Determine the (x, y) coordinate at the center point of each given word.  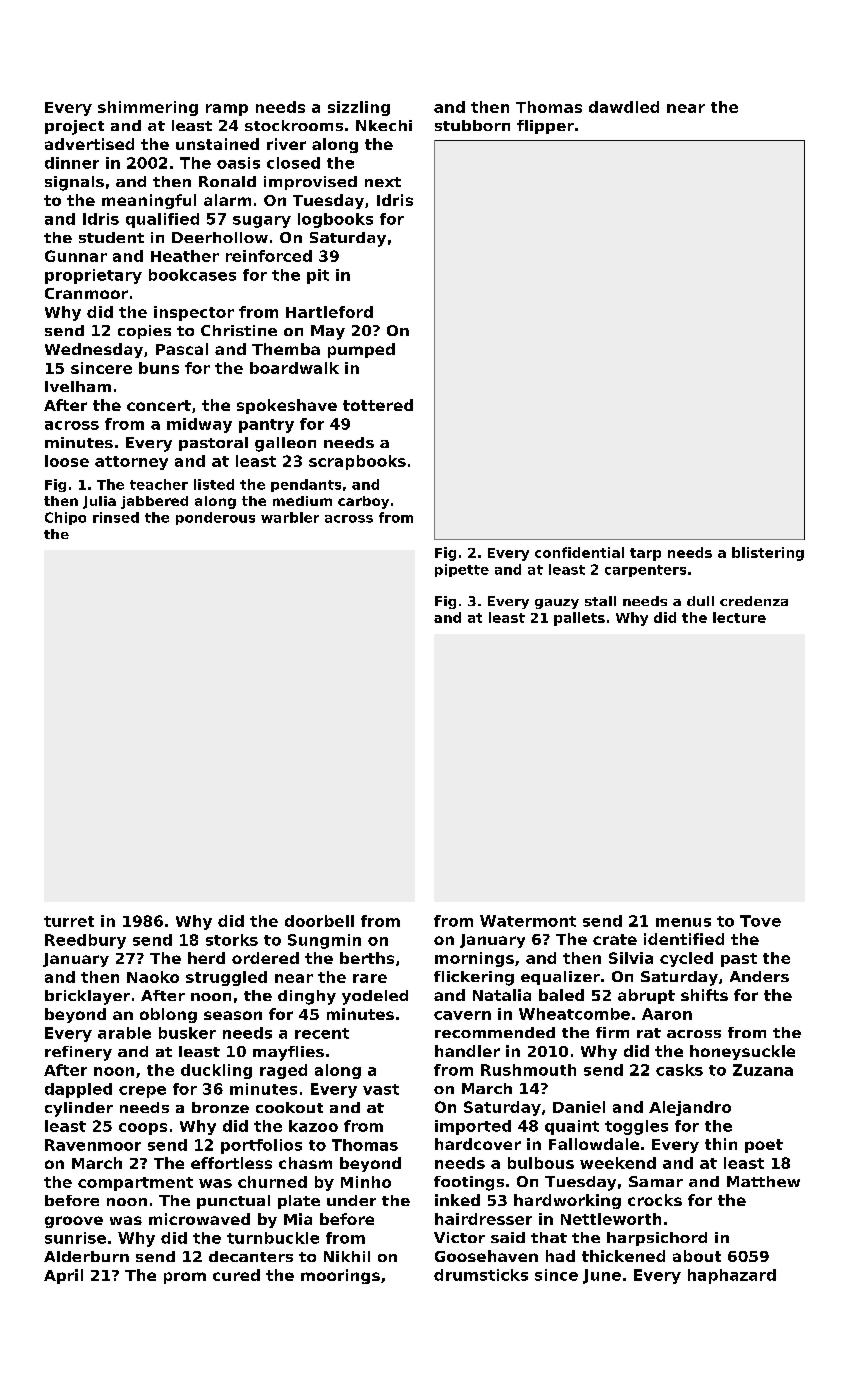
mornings (474, 959)
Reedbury (85, 941)
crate (615, 939)
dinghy (307, 997)
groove (74, 1222)
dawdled (624, 107)
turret (69, 921)
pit (318, 276)
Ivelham (78, 386)
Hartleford (329, 312)
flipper (545, 127)
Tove (760, 921)
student (111, 237)
